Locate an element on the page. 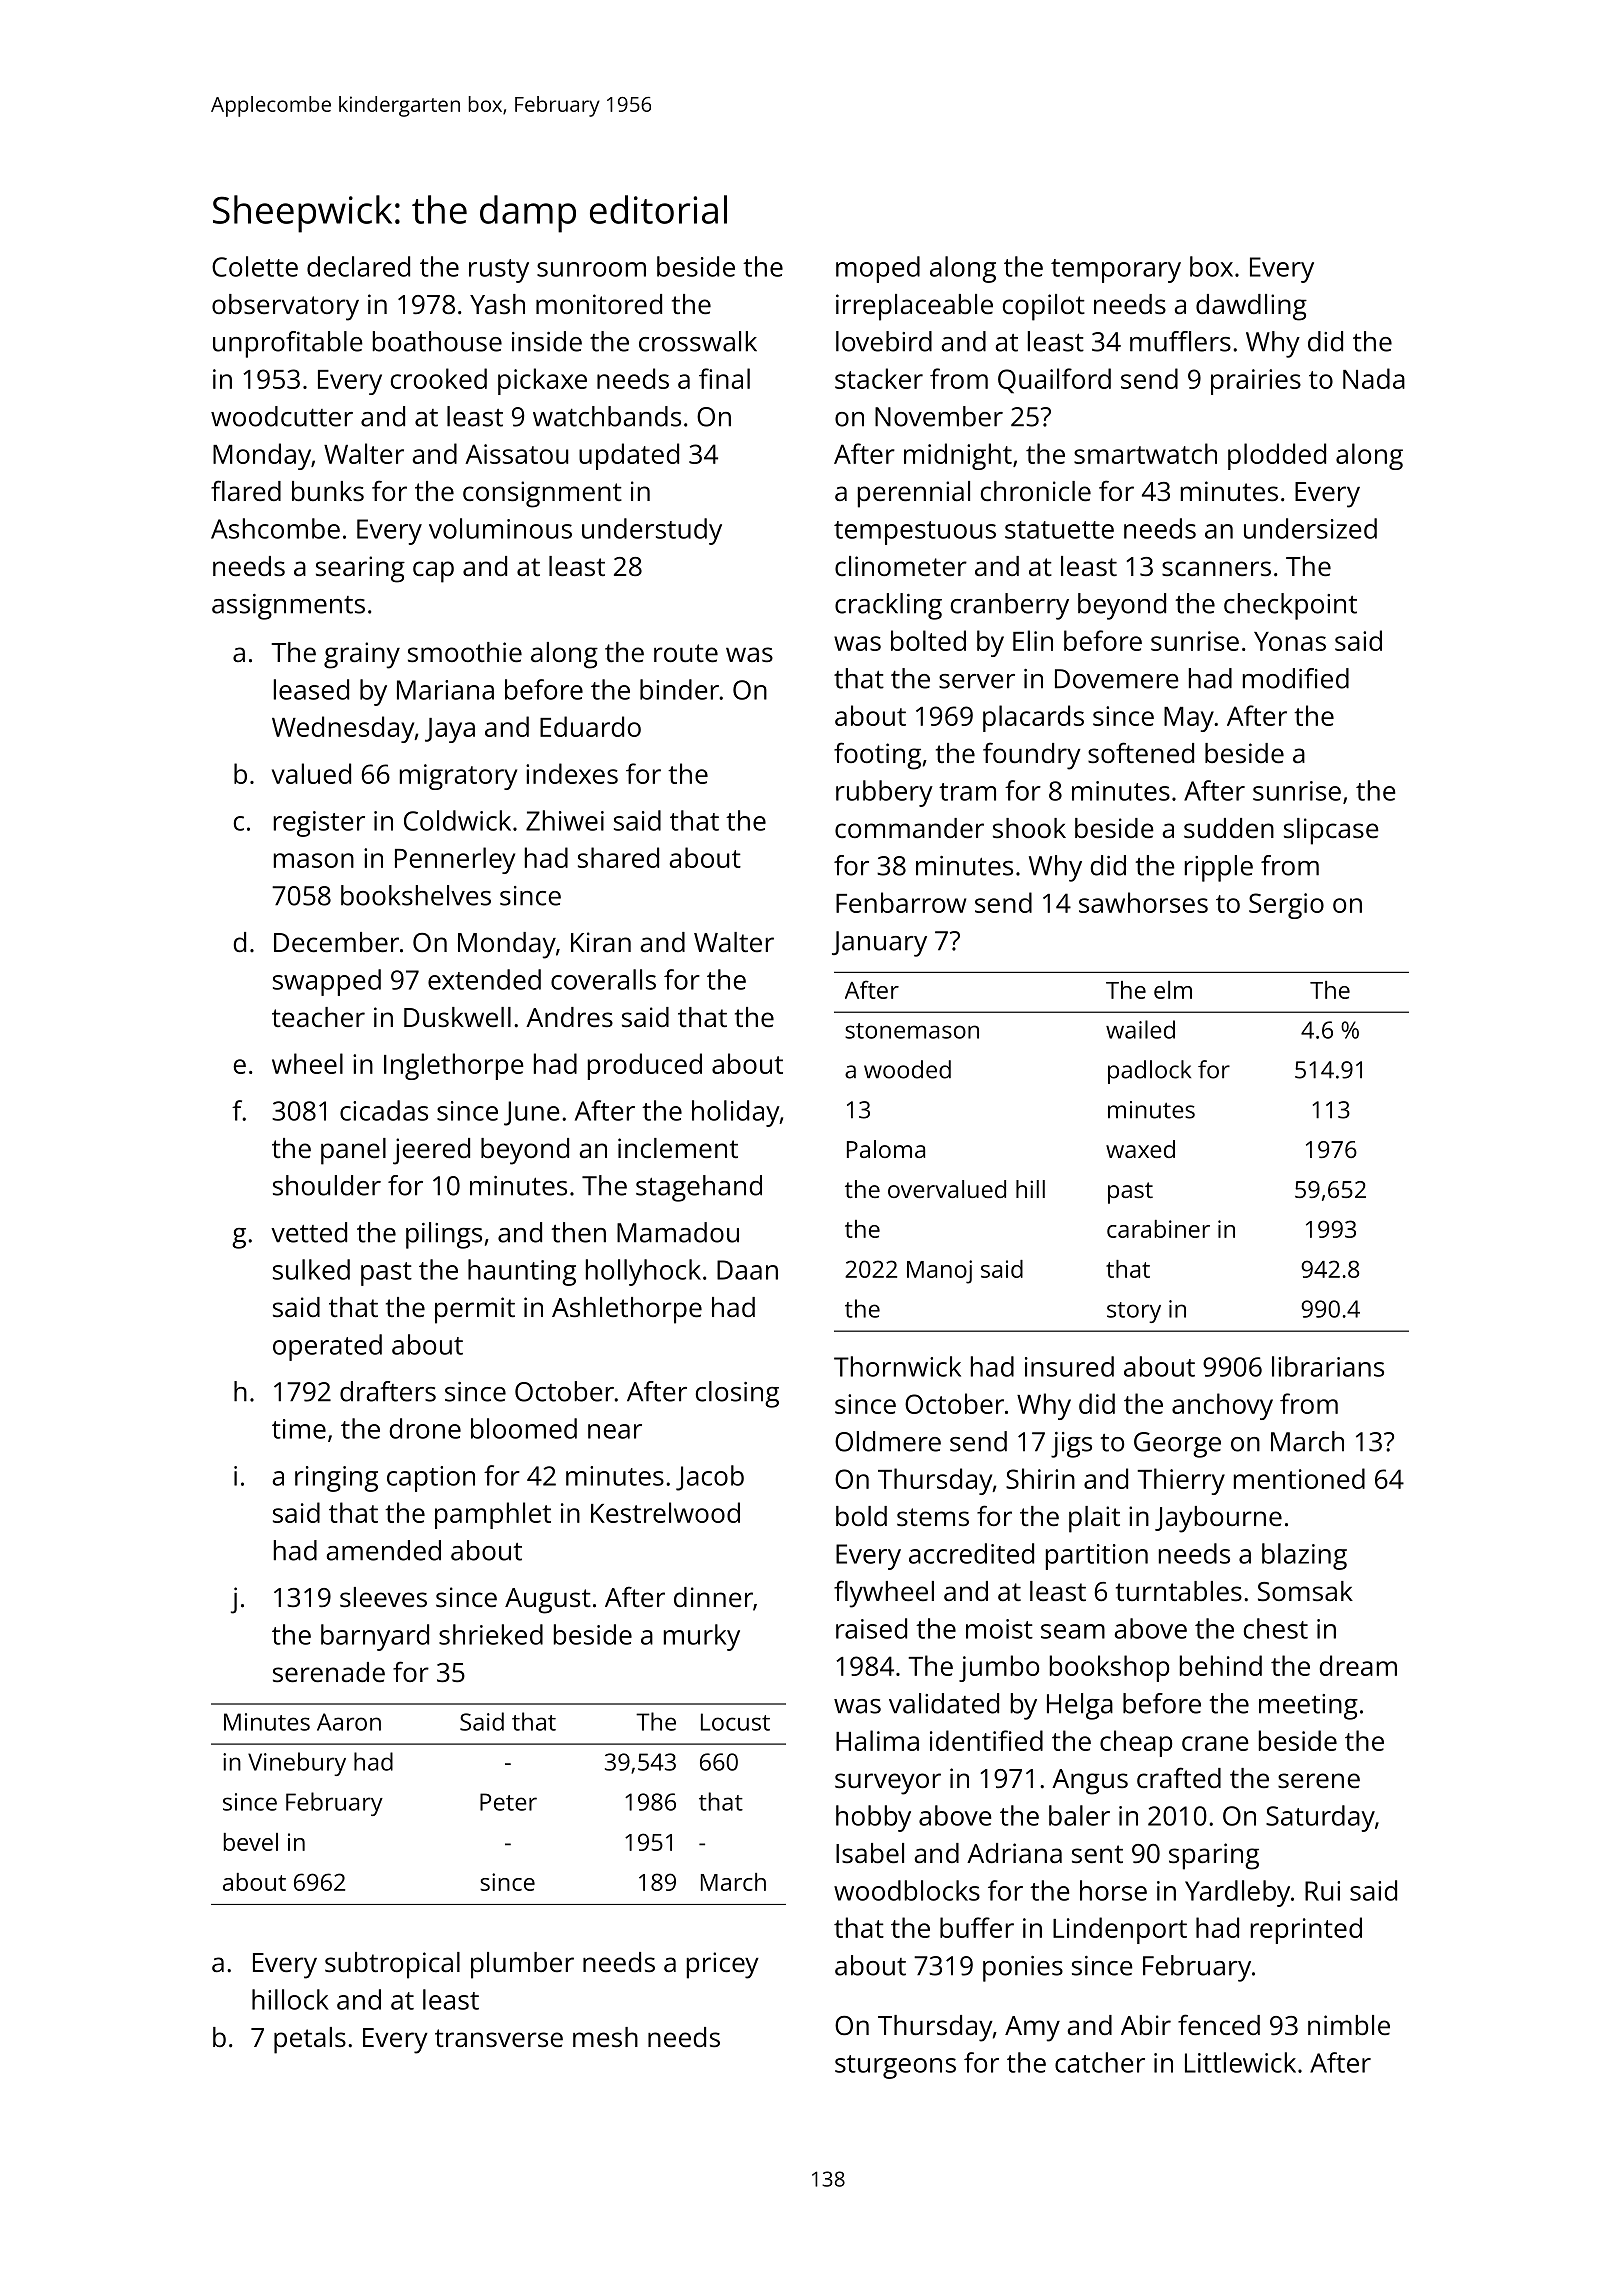 This page has height=2292, width=1620. declared is located at coordinates (358, 266).
